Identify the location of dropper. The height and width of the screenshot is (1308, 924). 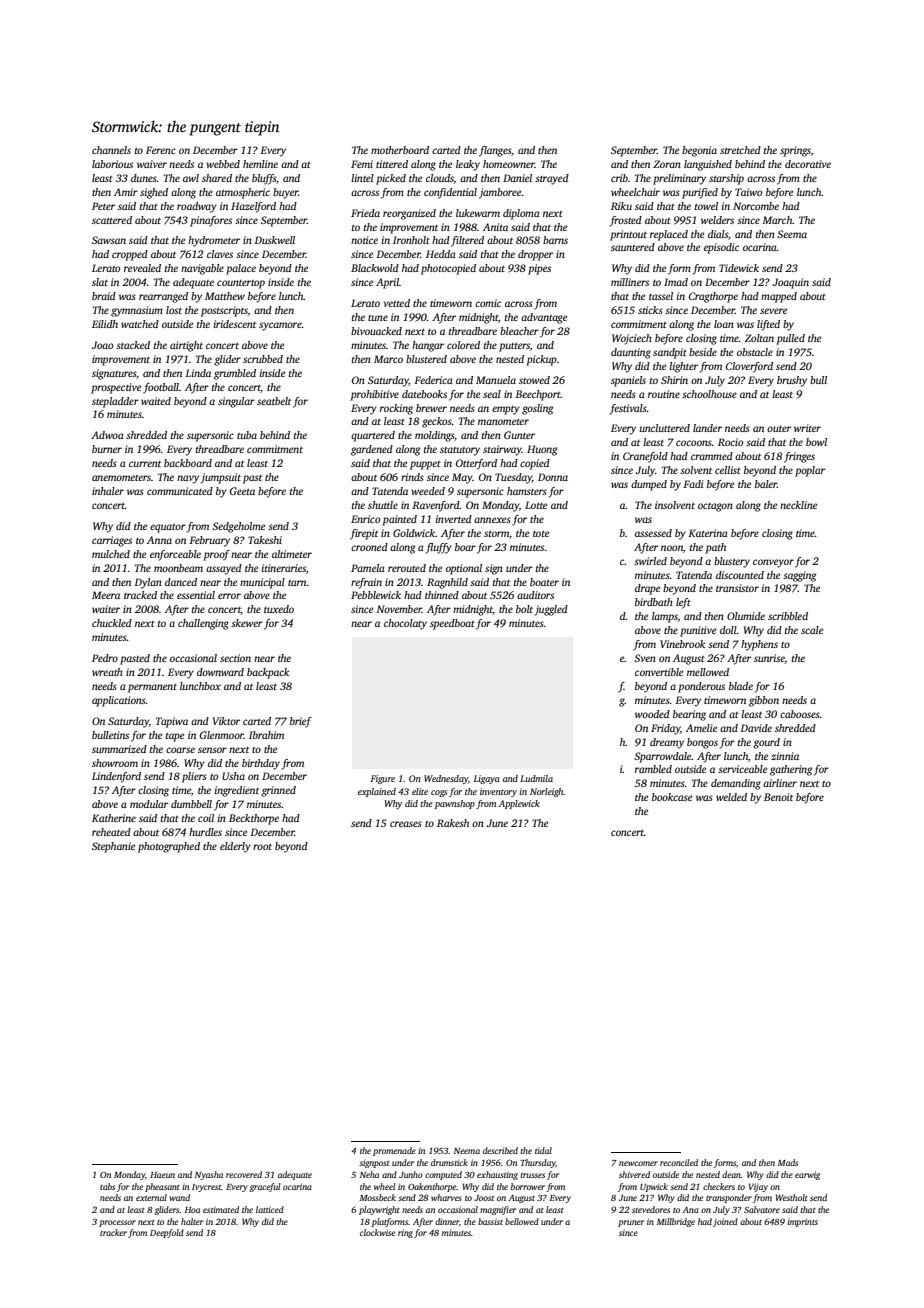
(535, 255).
